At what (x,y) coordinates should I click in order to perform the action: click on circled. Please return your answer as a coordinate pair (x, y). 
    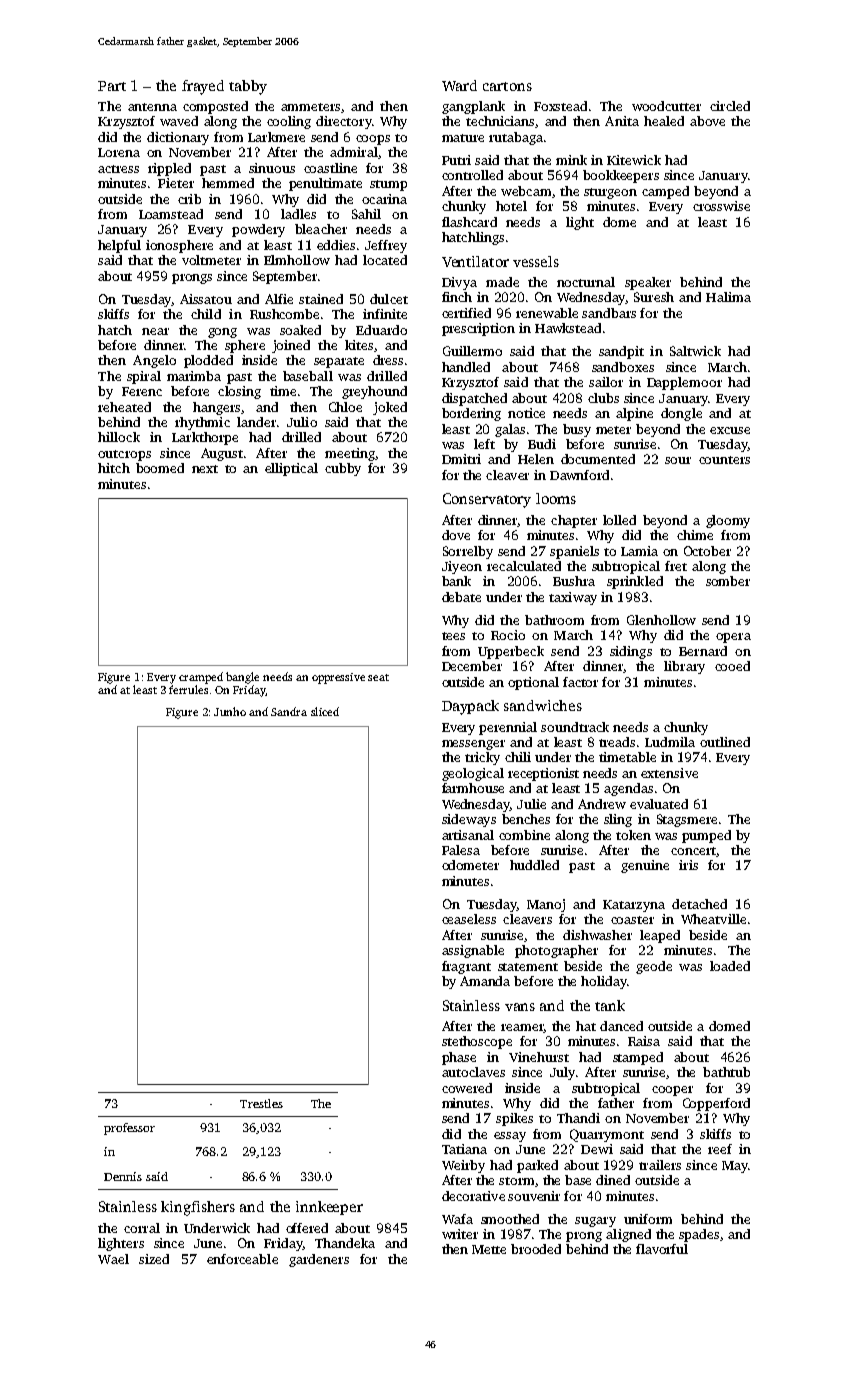
    Looking at the image, I should click on (730, 106).
